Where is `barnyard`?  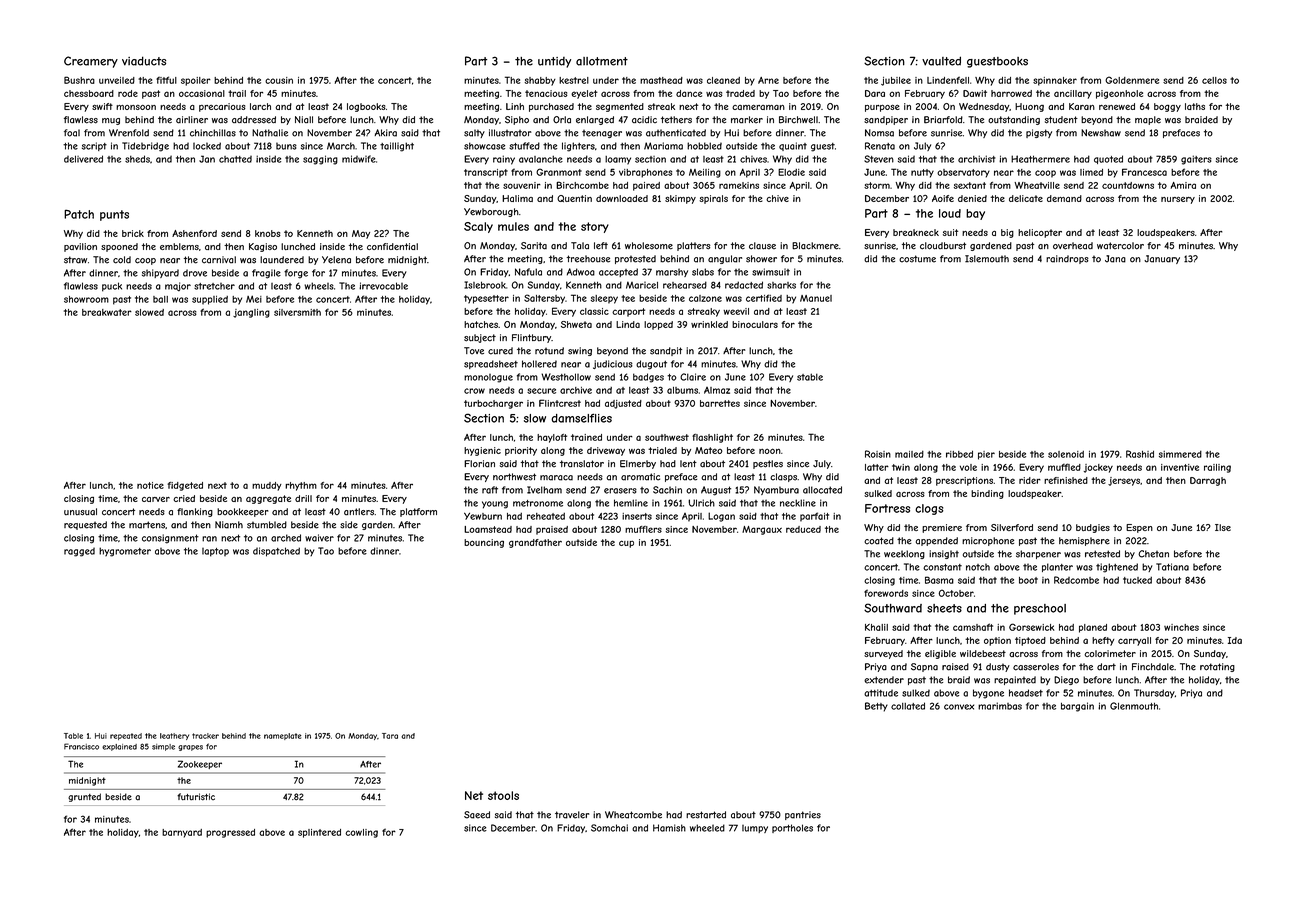
barnyard is located at coordinates (182, 833).
